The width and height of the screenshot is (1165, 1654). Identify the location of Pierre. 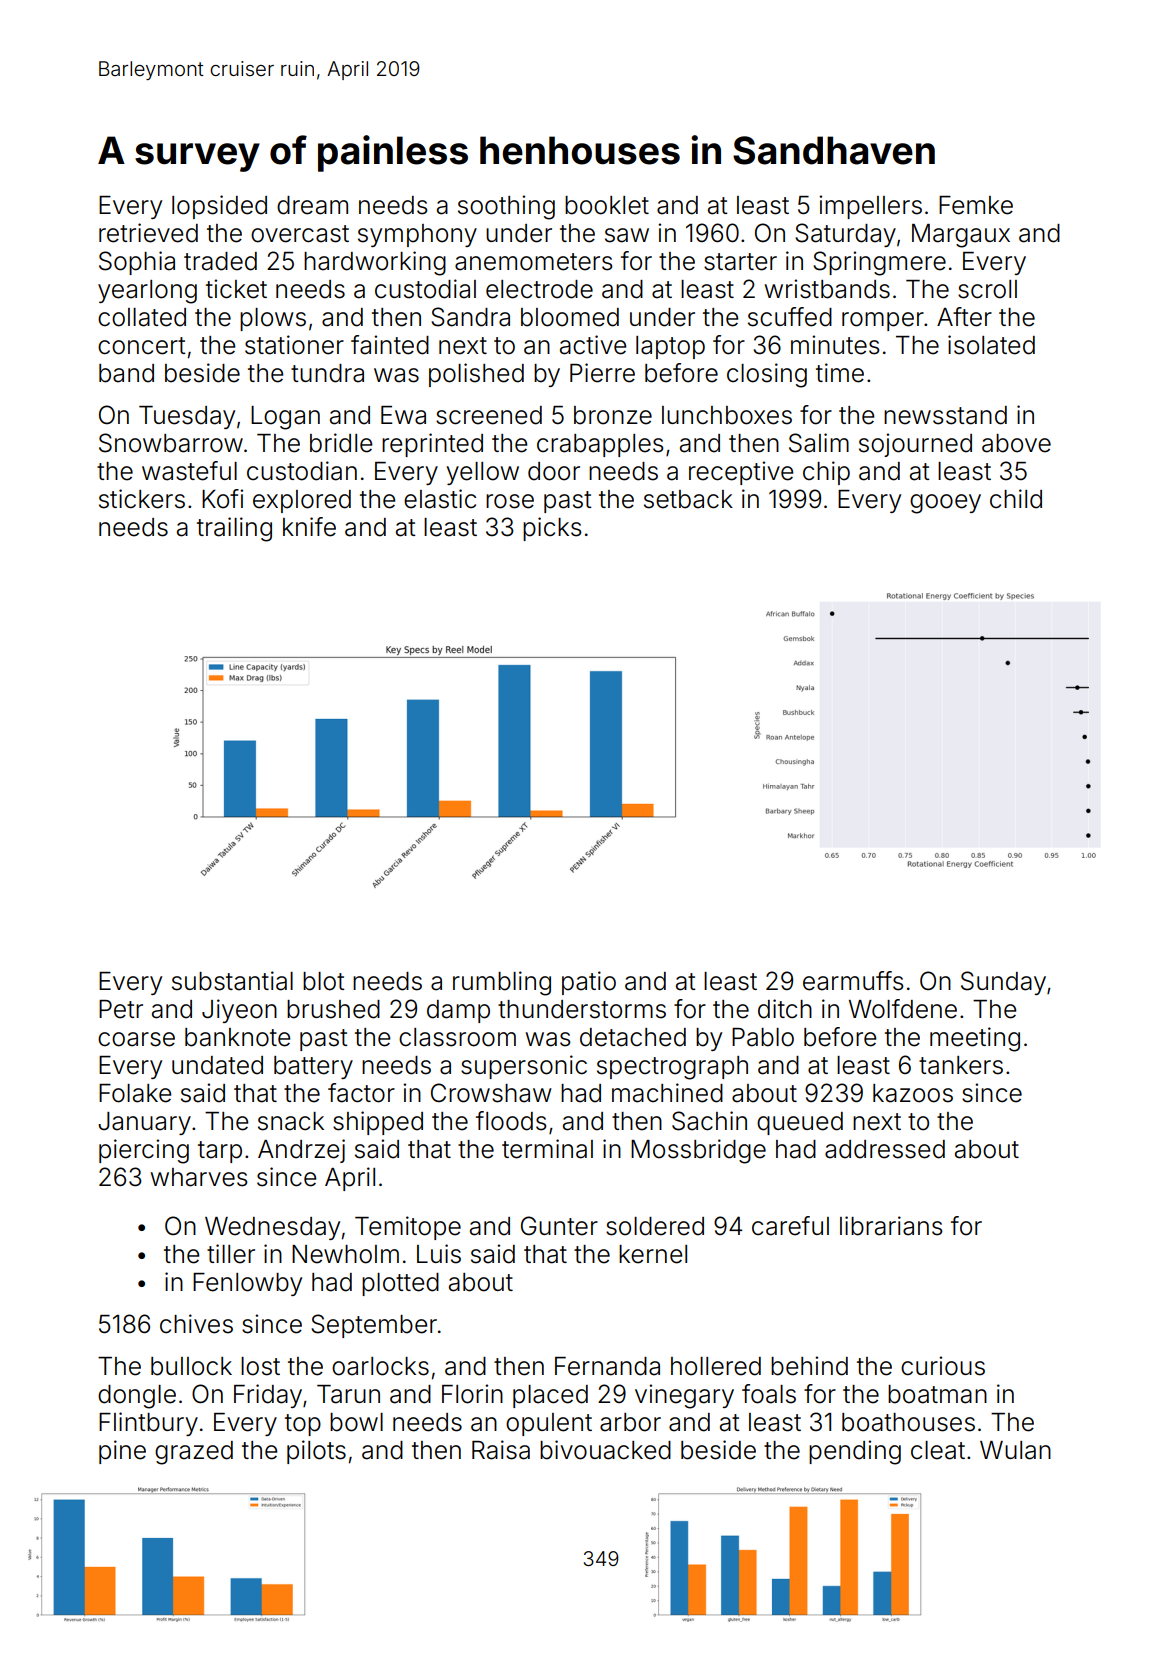
(602, 373).
